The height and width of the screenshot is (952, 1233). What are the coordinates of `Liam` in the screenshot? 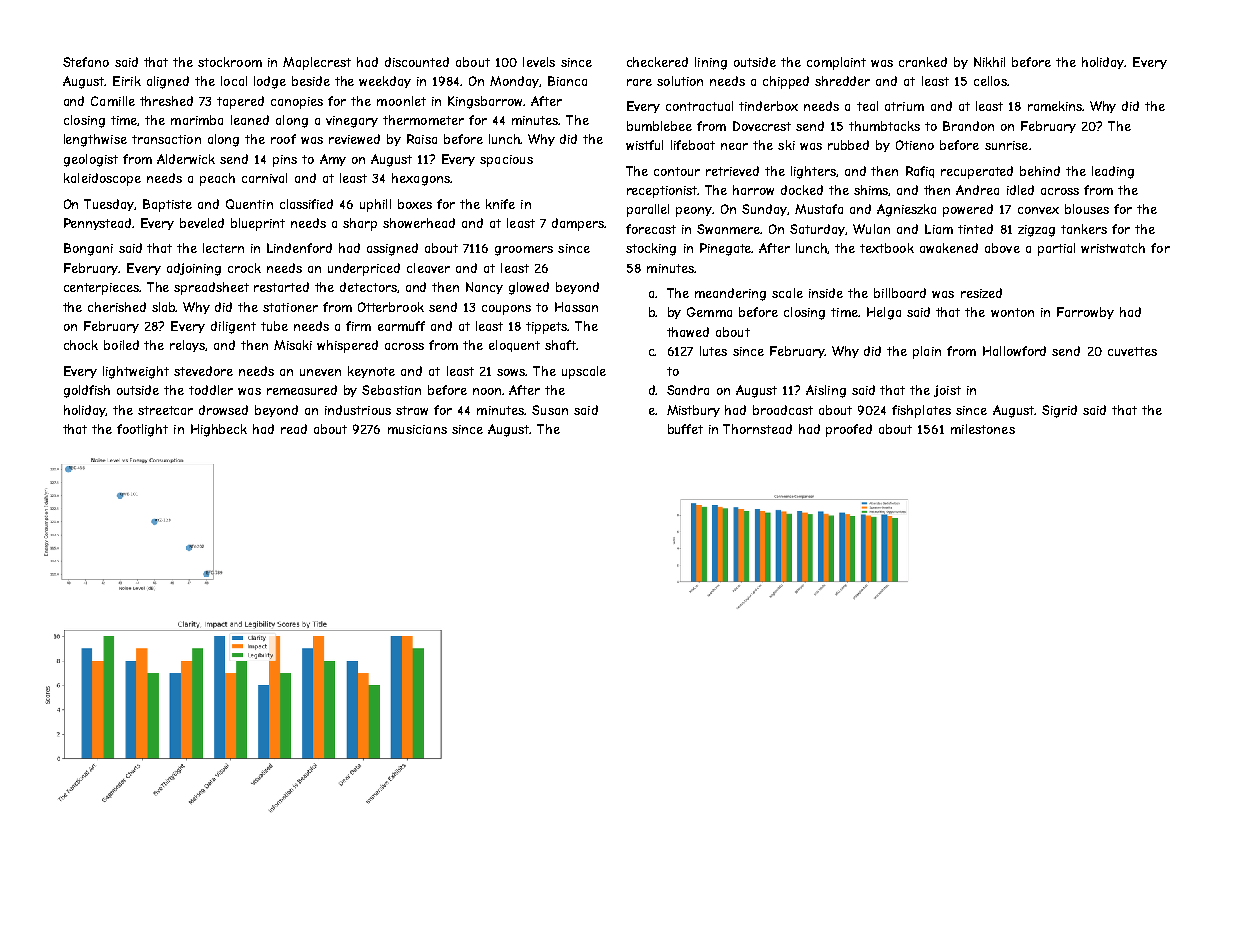 It's located at (939, 229).
